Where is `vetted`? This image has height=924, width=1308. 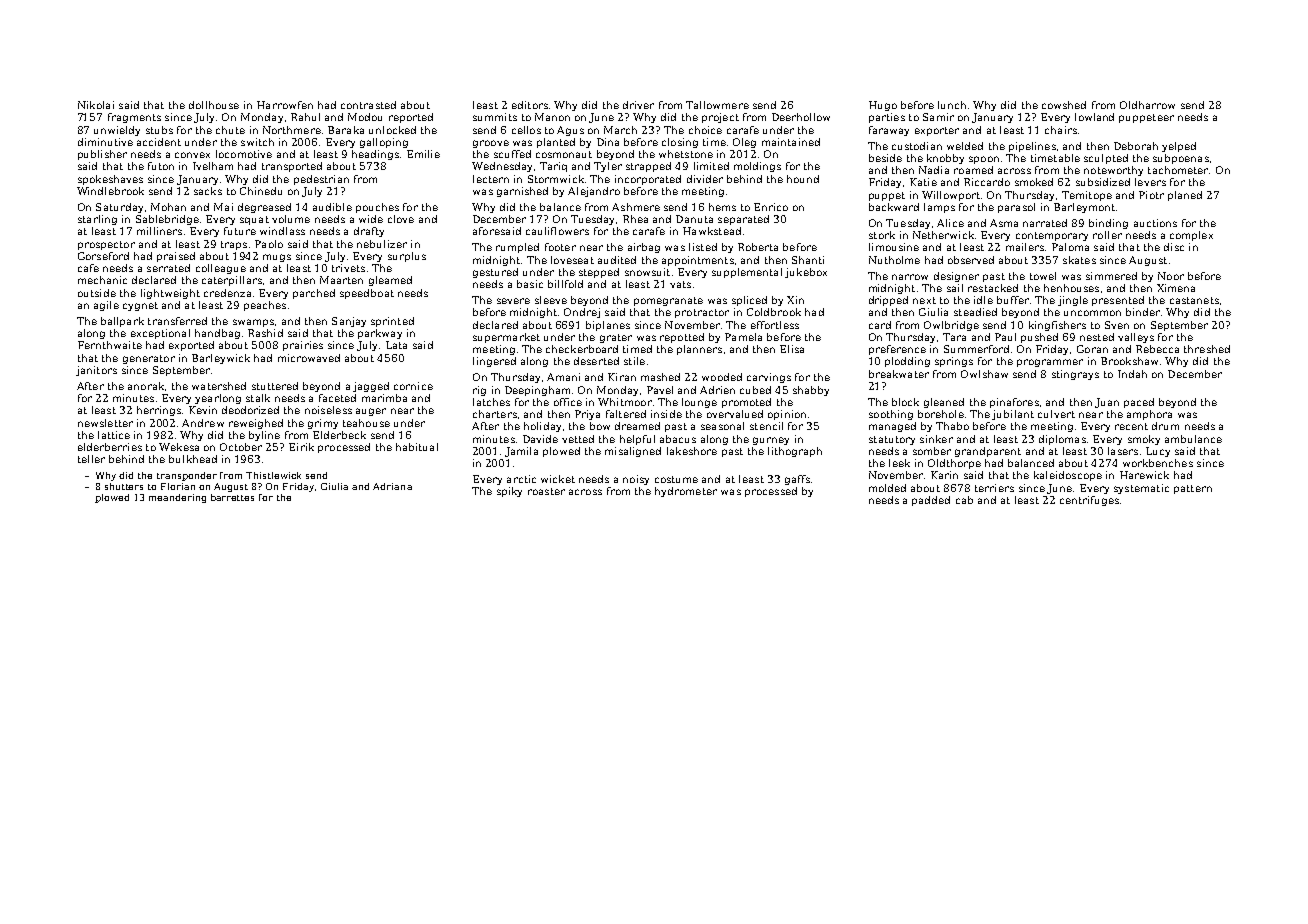 vetted is located at coordinates (578, 439).
